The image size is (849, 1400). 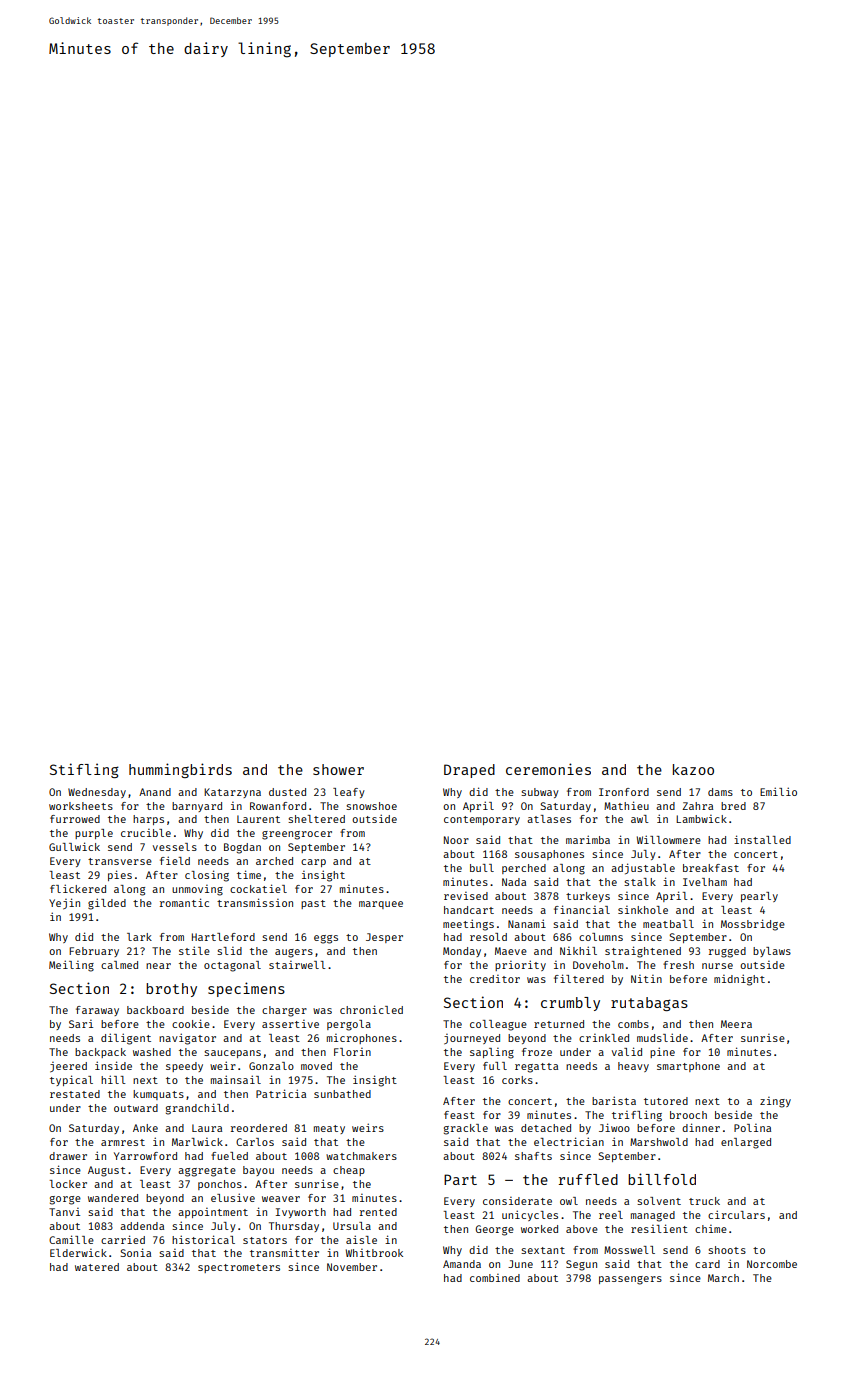 What do you see at coordinates (342, 1094) in the page?
I see `sunbathed` at bounding box center [342, 1094].
